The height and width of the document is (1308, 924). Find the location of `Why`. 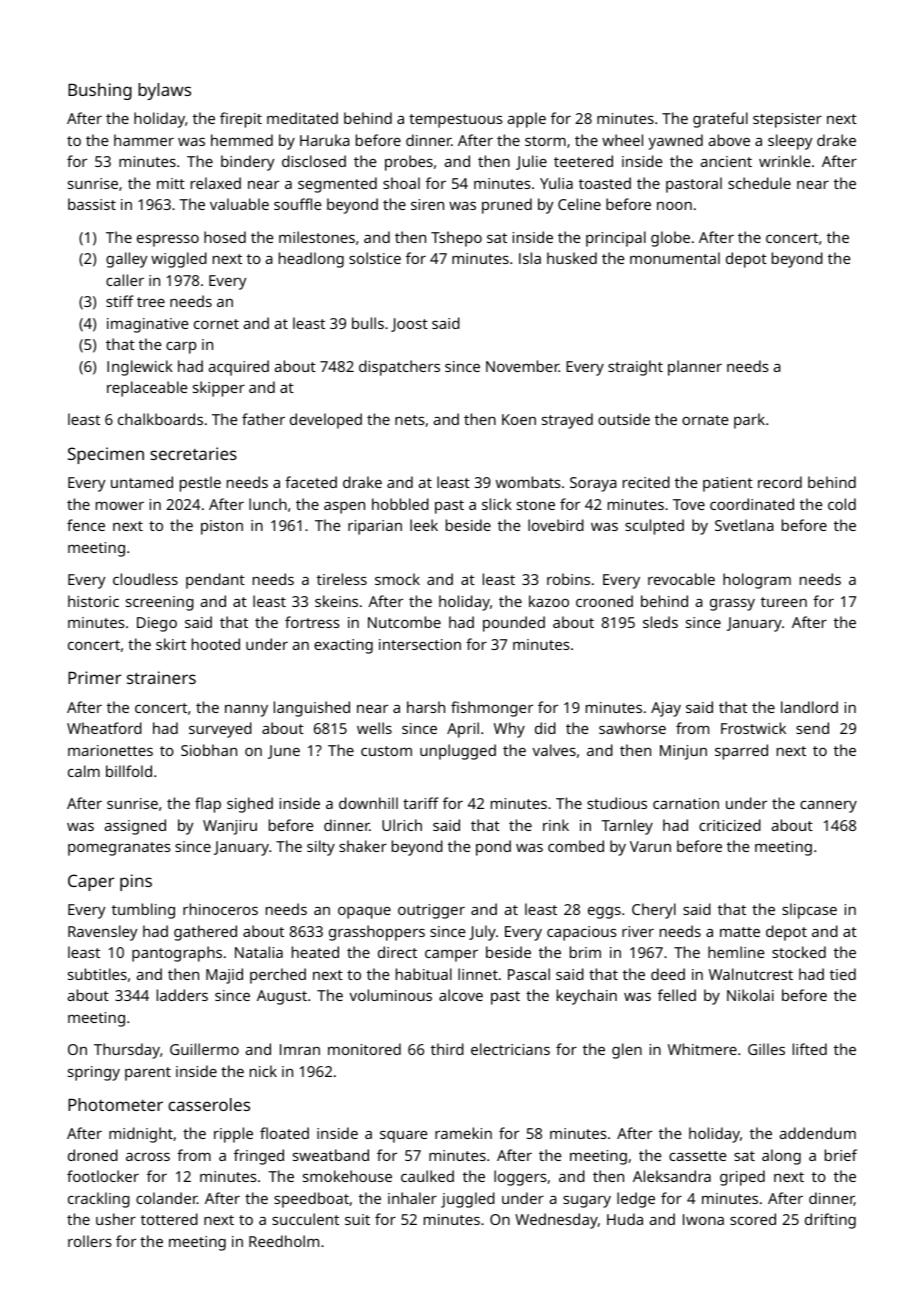

Why is located at coordinates (509, 730).
